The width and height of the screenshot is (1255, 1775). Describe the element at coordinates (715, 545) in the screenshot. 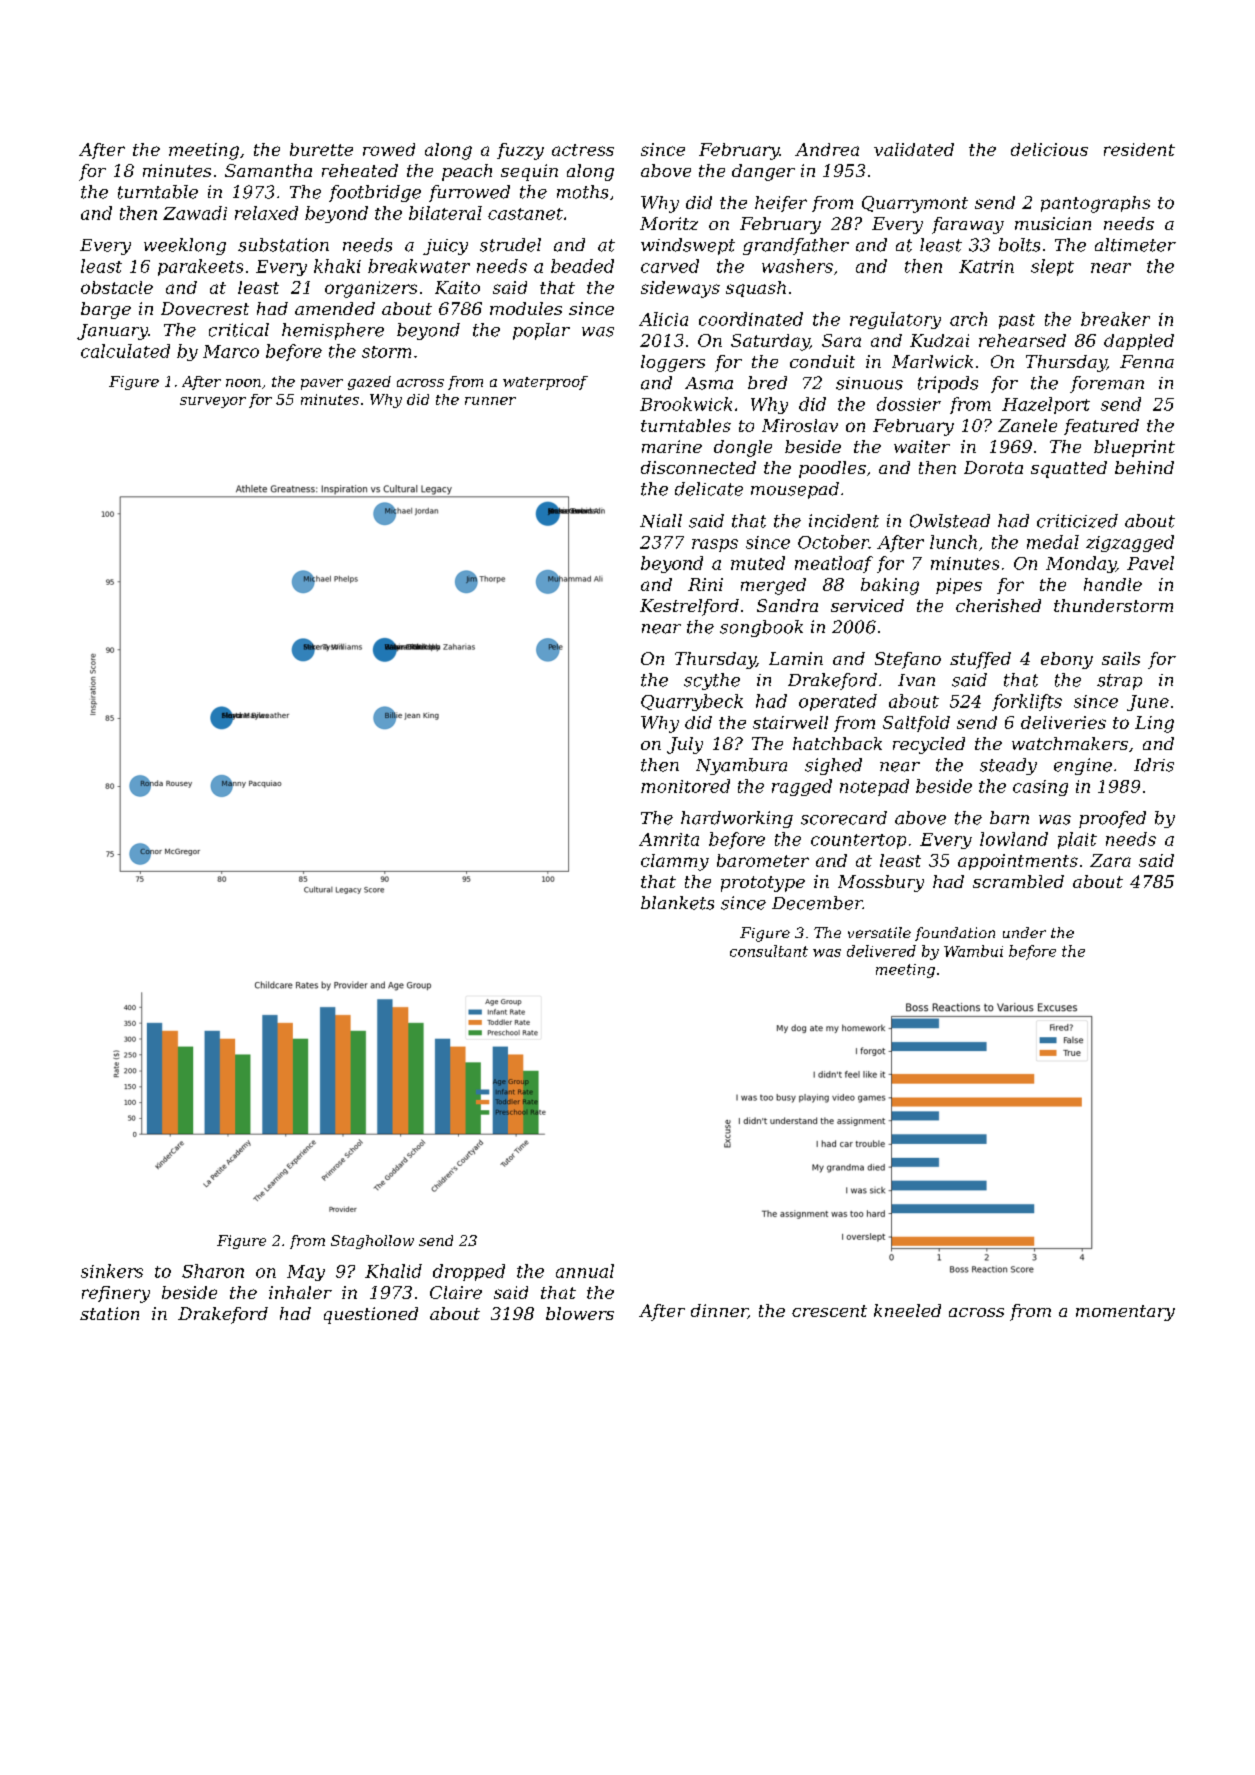

I see `rasps` at that location.
